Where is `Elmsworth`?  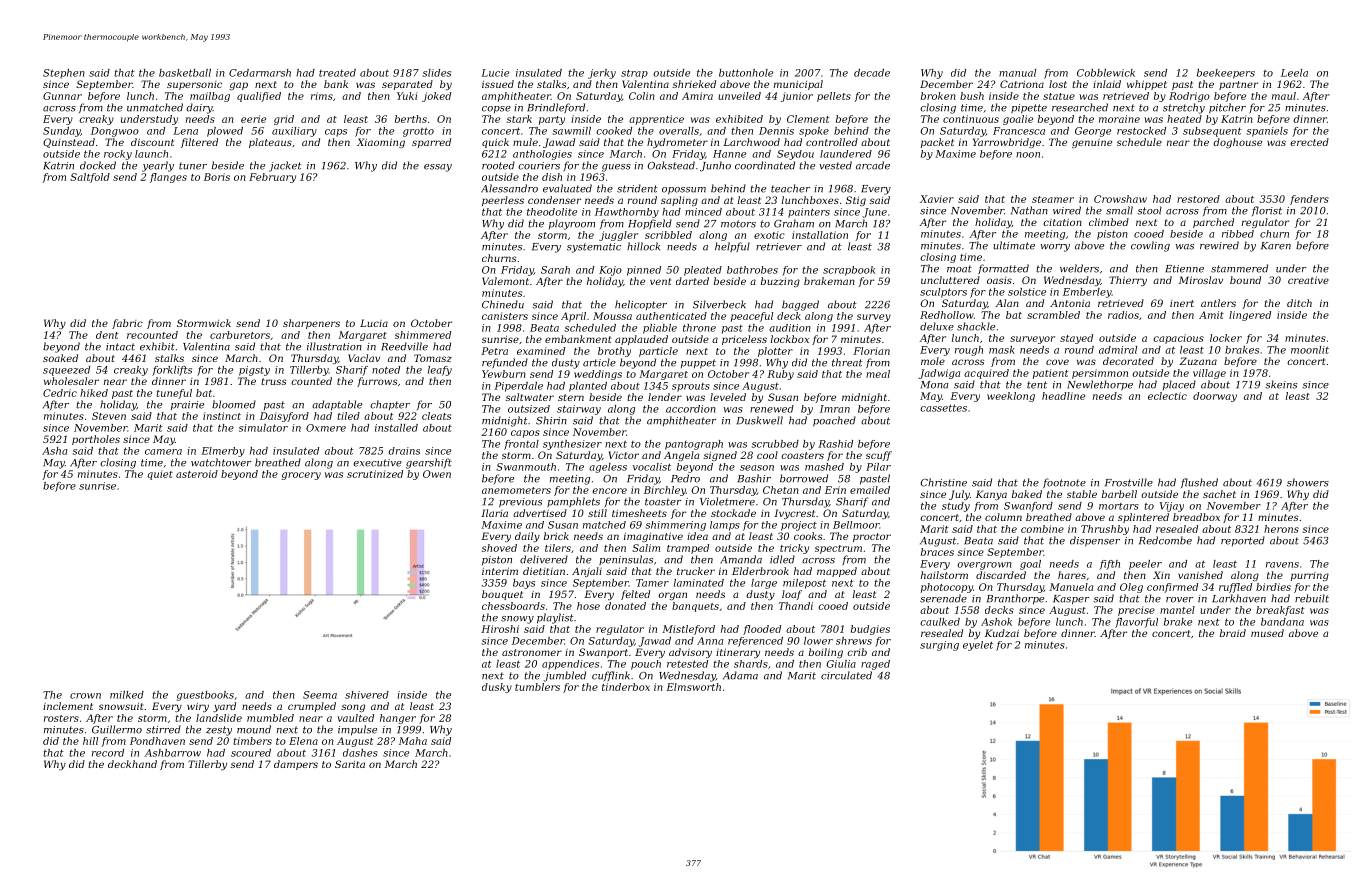
Elmsworth is located at coordinates (693, 687).
